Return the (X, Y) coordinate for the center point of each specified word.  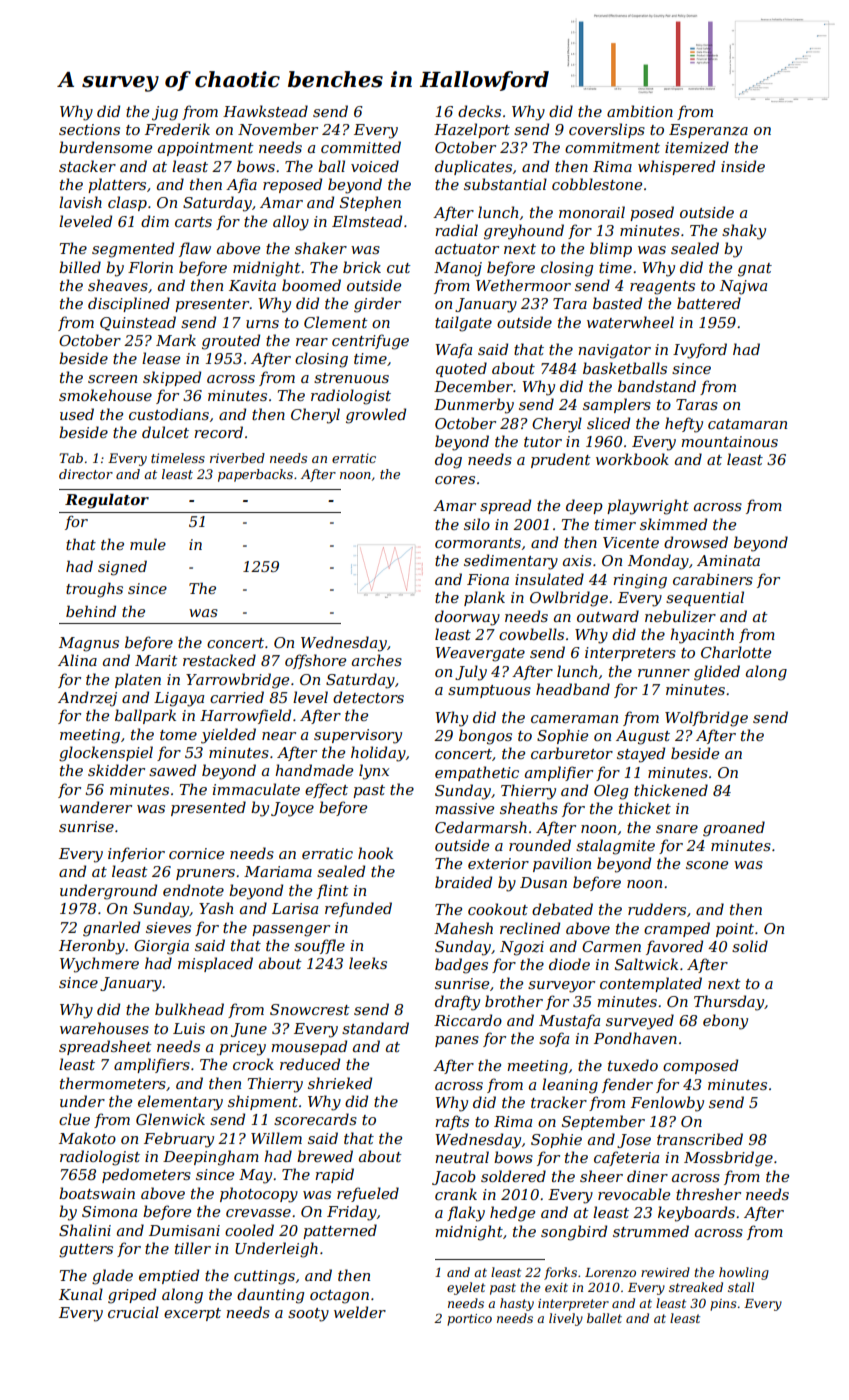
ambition (640, 111)
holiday (378, 754)
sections (89, 129)
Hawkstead (265, 111)
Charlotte (736, 652)
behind (91, 611)
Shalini (85, 1230)
